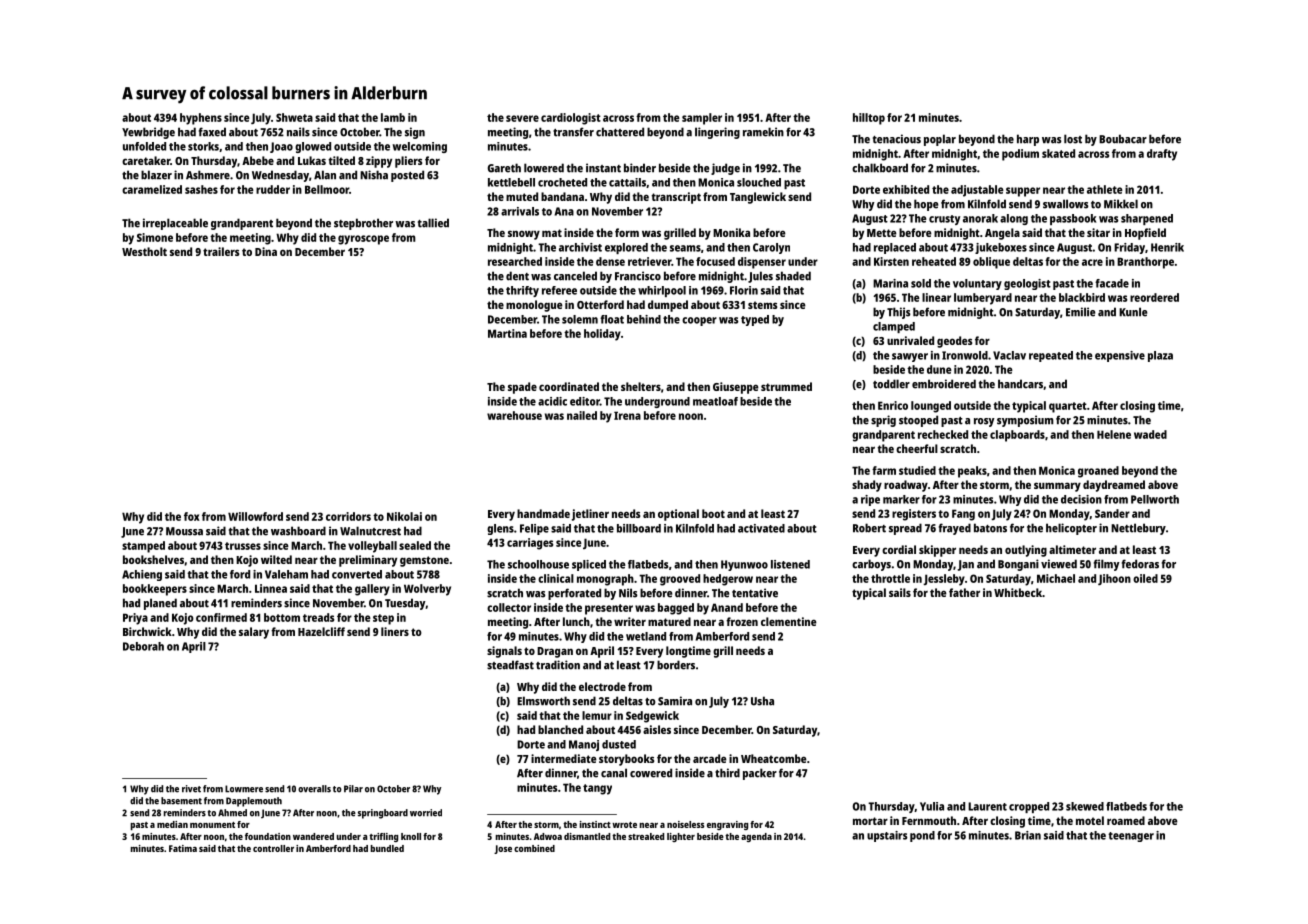 The image size is (1308, 924). What do you see at coordinates (1131, 837) in the screenshot?
I see `teenager` at bounding box center [1131, 837].
